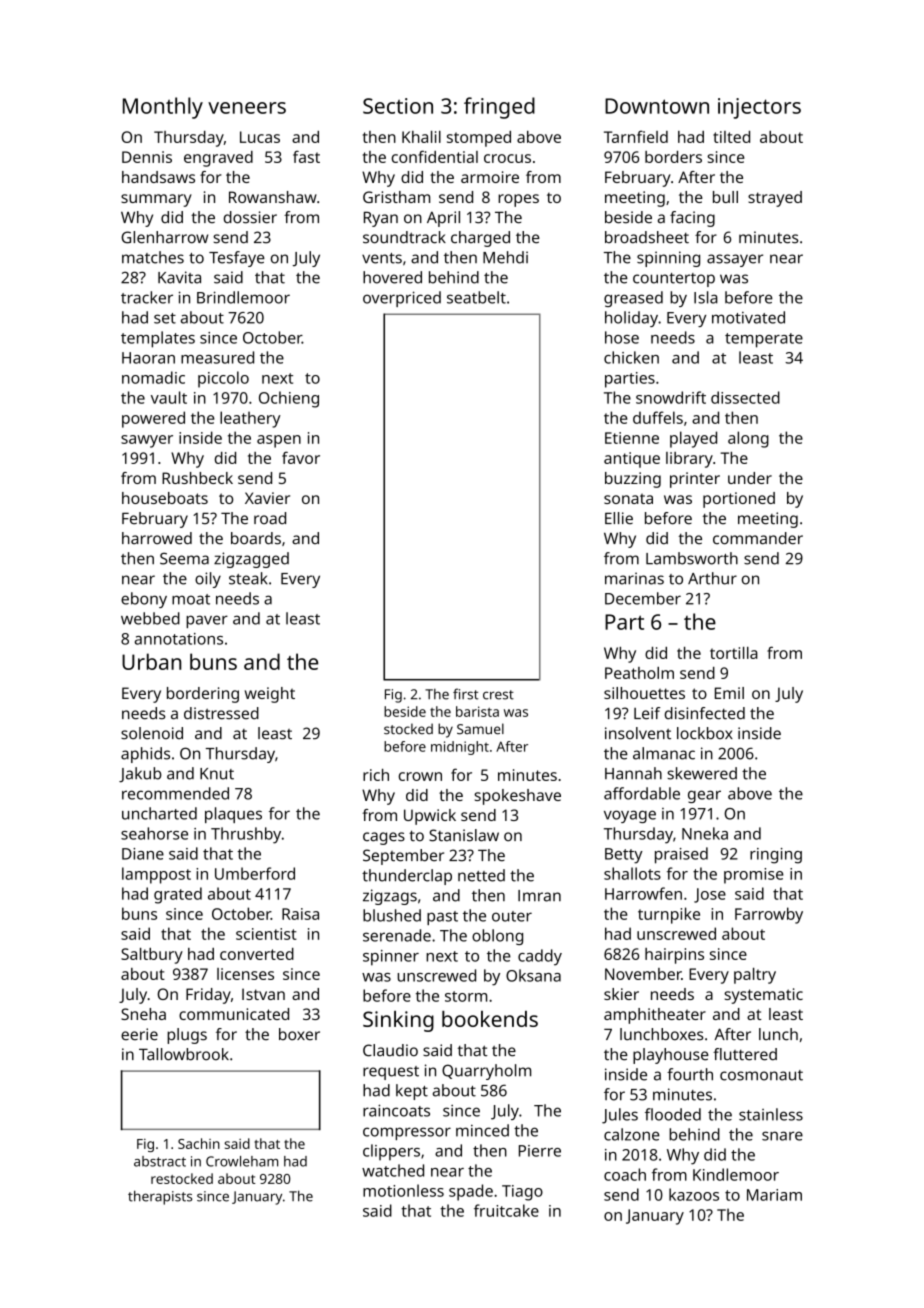 Image resolution: width=924 pixels, height=1308 pixels. What do you see at coordinates (694, 1194) in the image?
I see `kazoos` at bounding box center [694, 1194].
